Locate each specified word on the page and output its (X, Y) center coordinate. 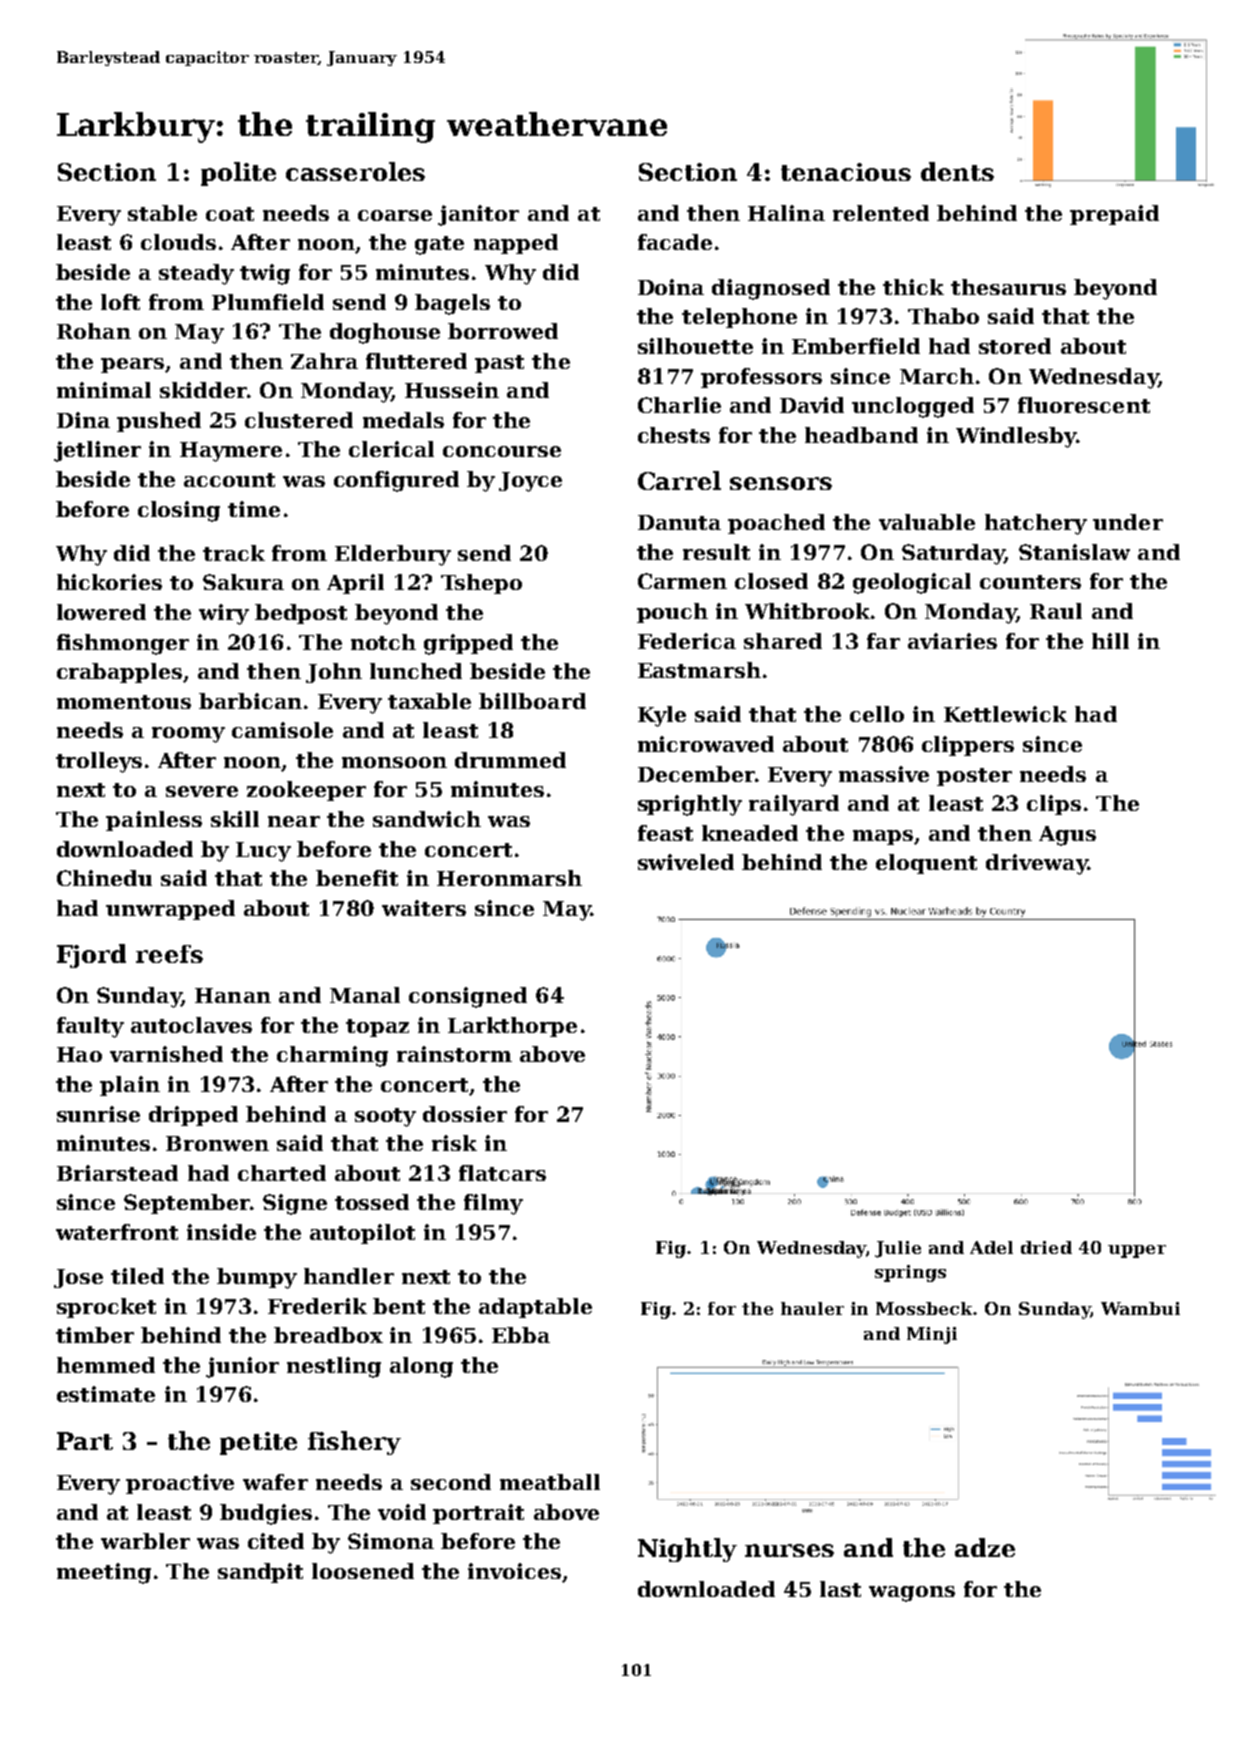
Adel (991, 1247)
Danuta (679, 522)
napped (516, 244)
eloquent (926, 864)
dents (957, 171)
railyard (794, 805)
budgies (266, 1514)
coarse (395, 215)
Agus (1067, 836)
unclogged (913, 407)
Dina (83, 420)
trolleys (99, 762)
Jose (78, 1278)
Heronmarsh (509, 878)
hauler (812, 1308)
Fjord (91, 956)
